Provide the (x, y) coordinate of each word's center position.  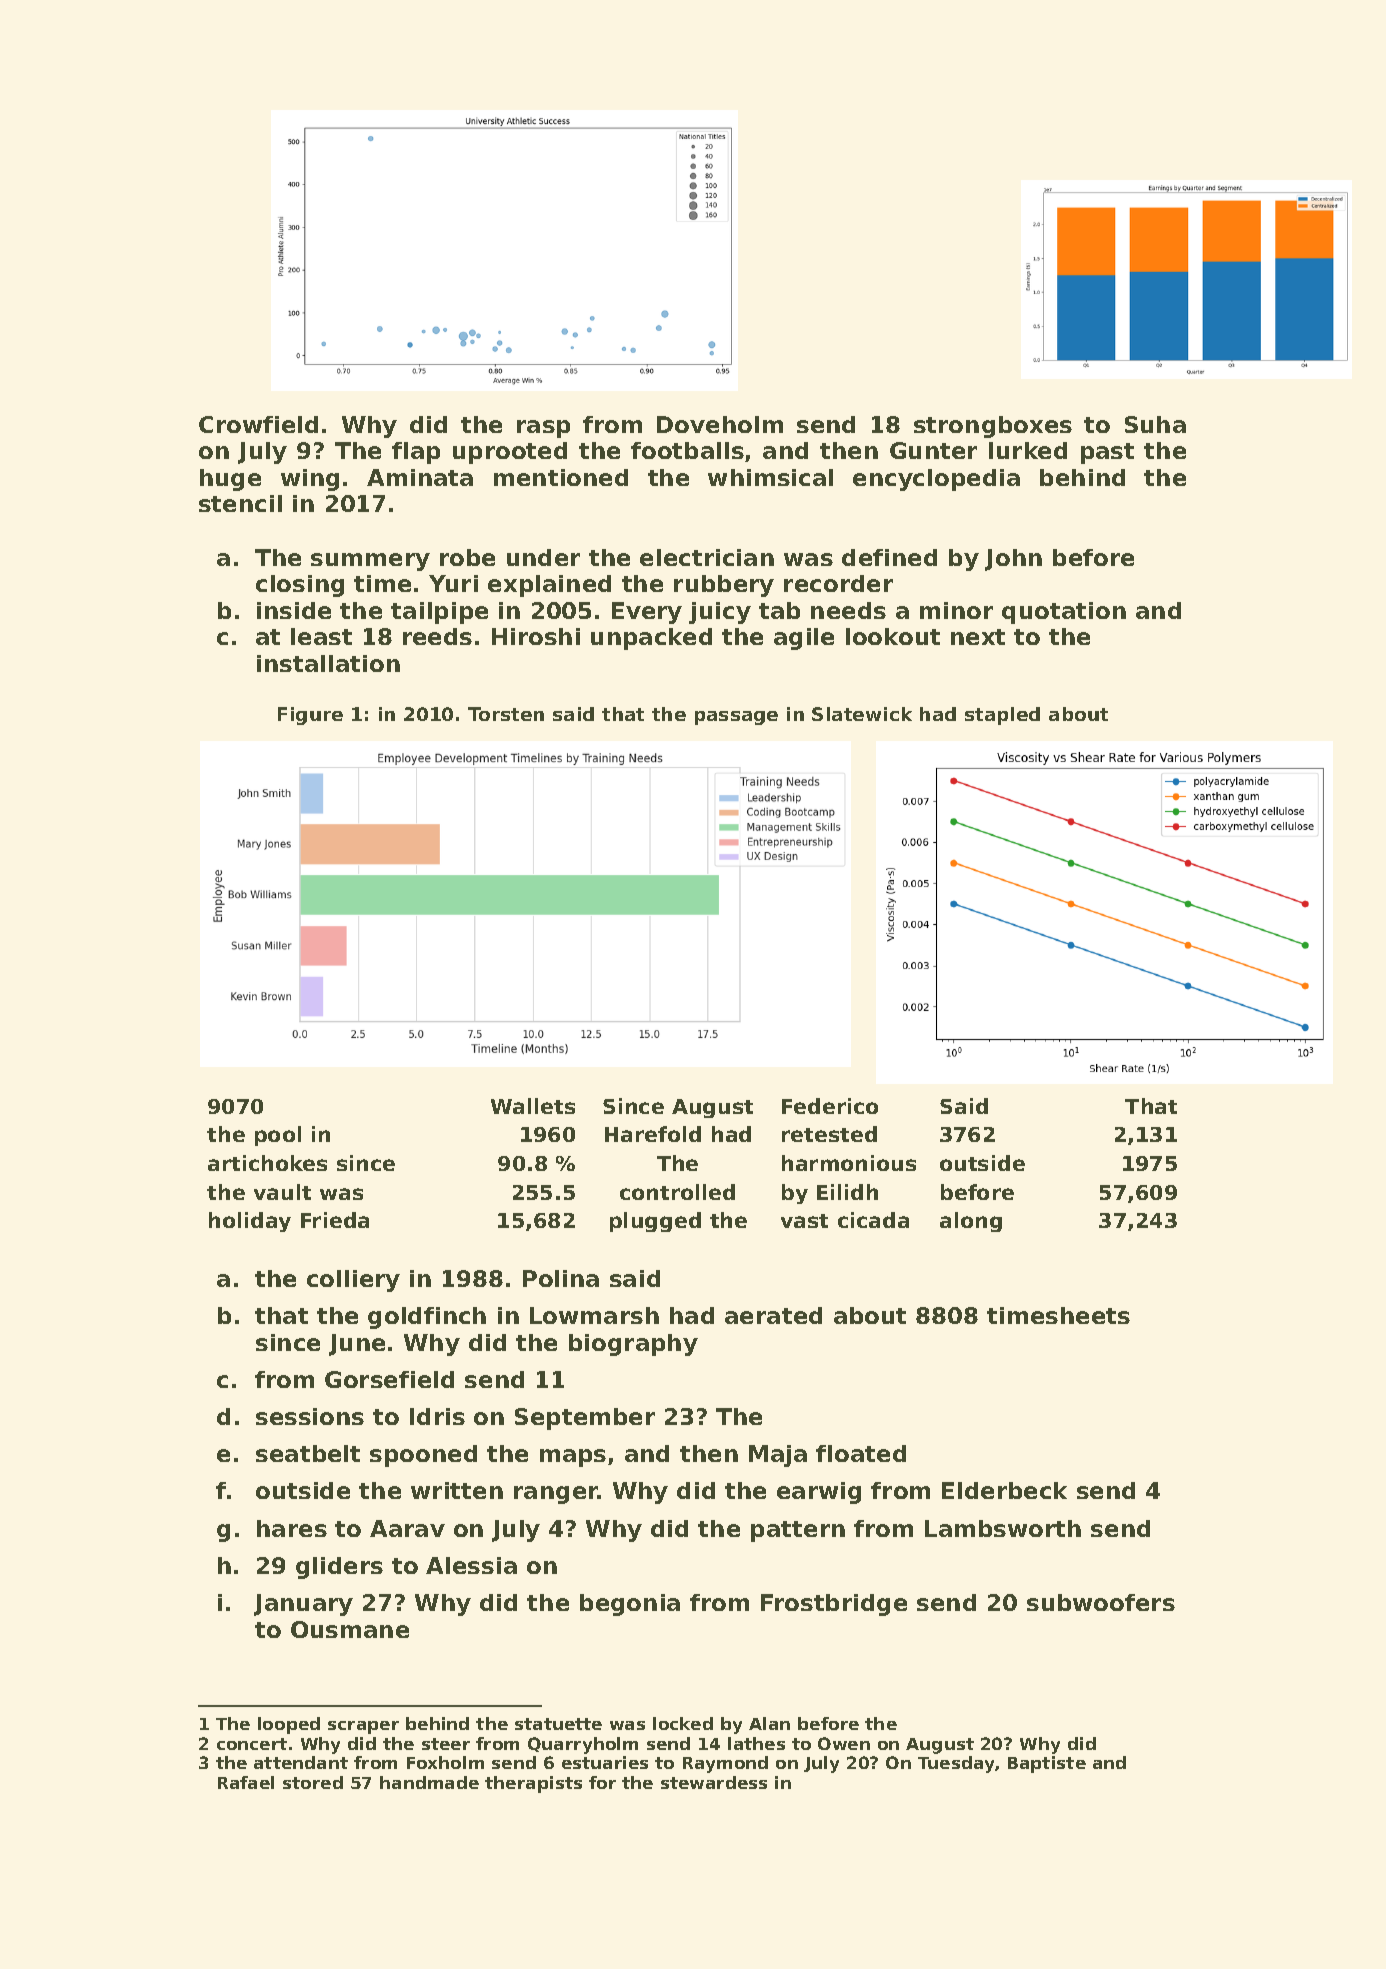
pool (278, 1136)
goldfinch (427, 1318)
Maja (778, 1456)
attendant (301, 1762)
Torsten (506, 714)
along (971, 1222)
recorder (838, 583)
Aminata (420, 477)
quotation (1064, 613)
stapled (1002, 716)
